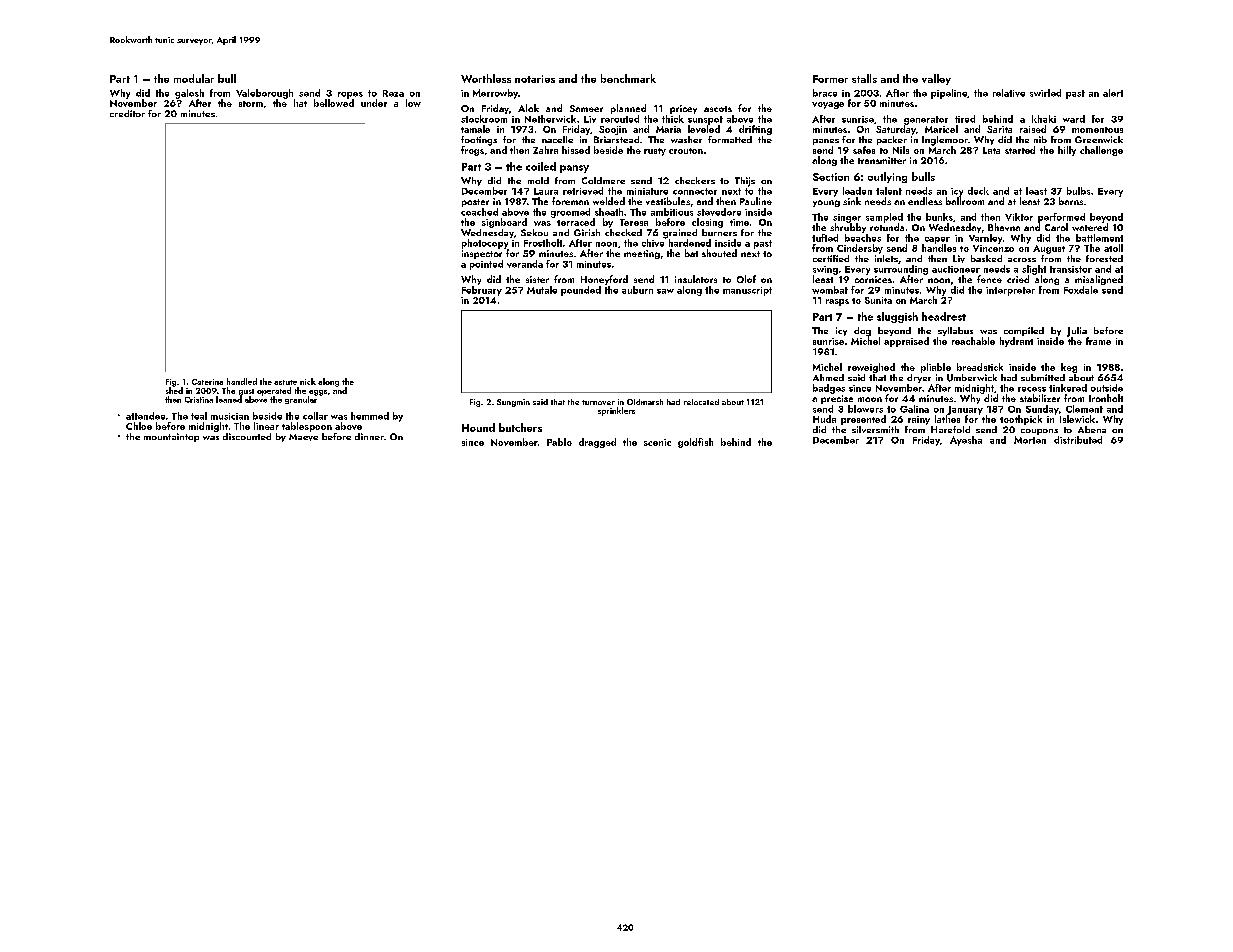  I want to click on ropes, so click(350, 95).
